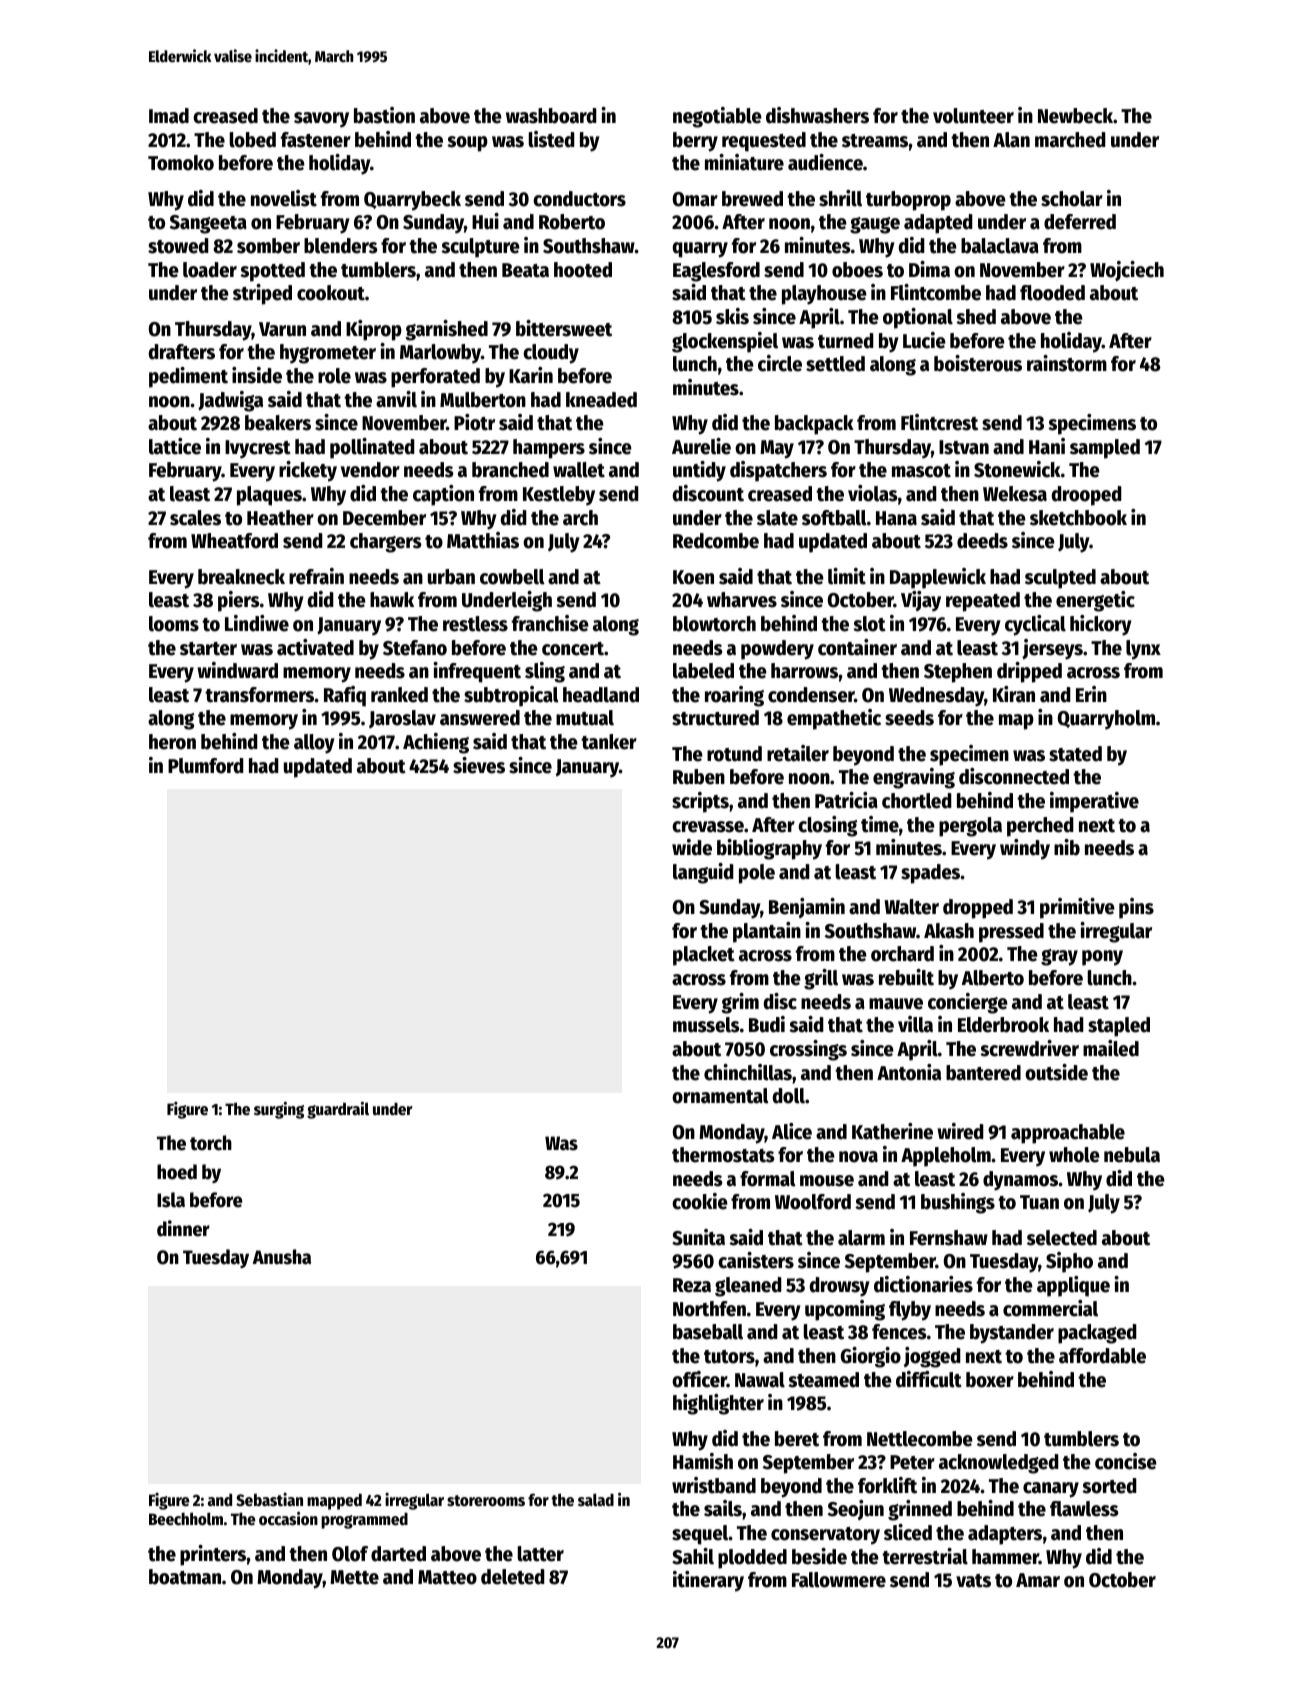  I want to click on wallet, so click(579, 470).
